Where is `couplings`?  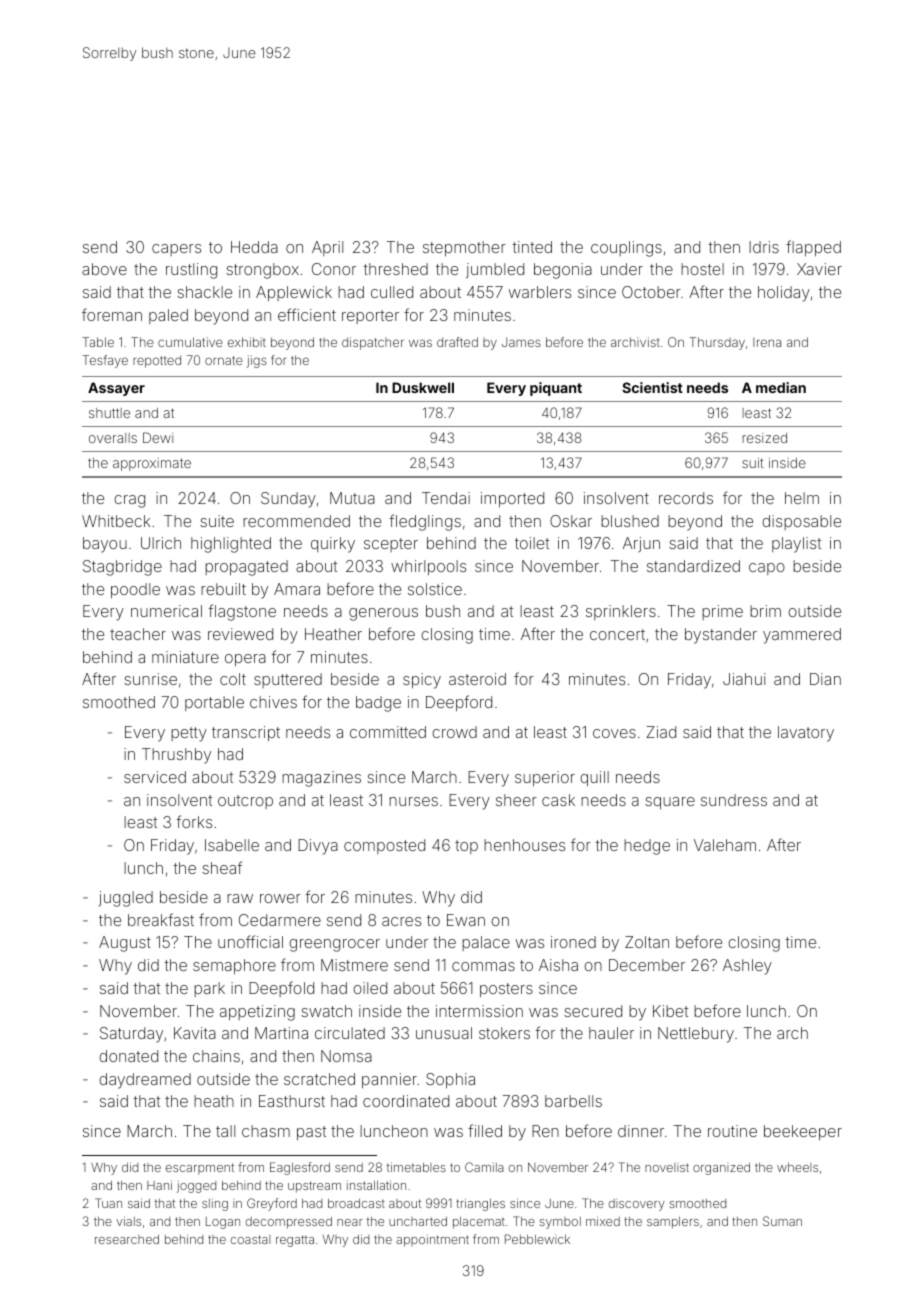 couplings is located at coordinates (626, 249).
